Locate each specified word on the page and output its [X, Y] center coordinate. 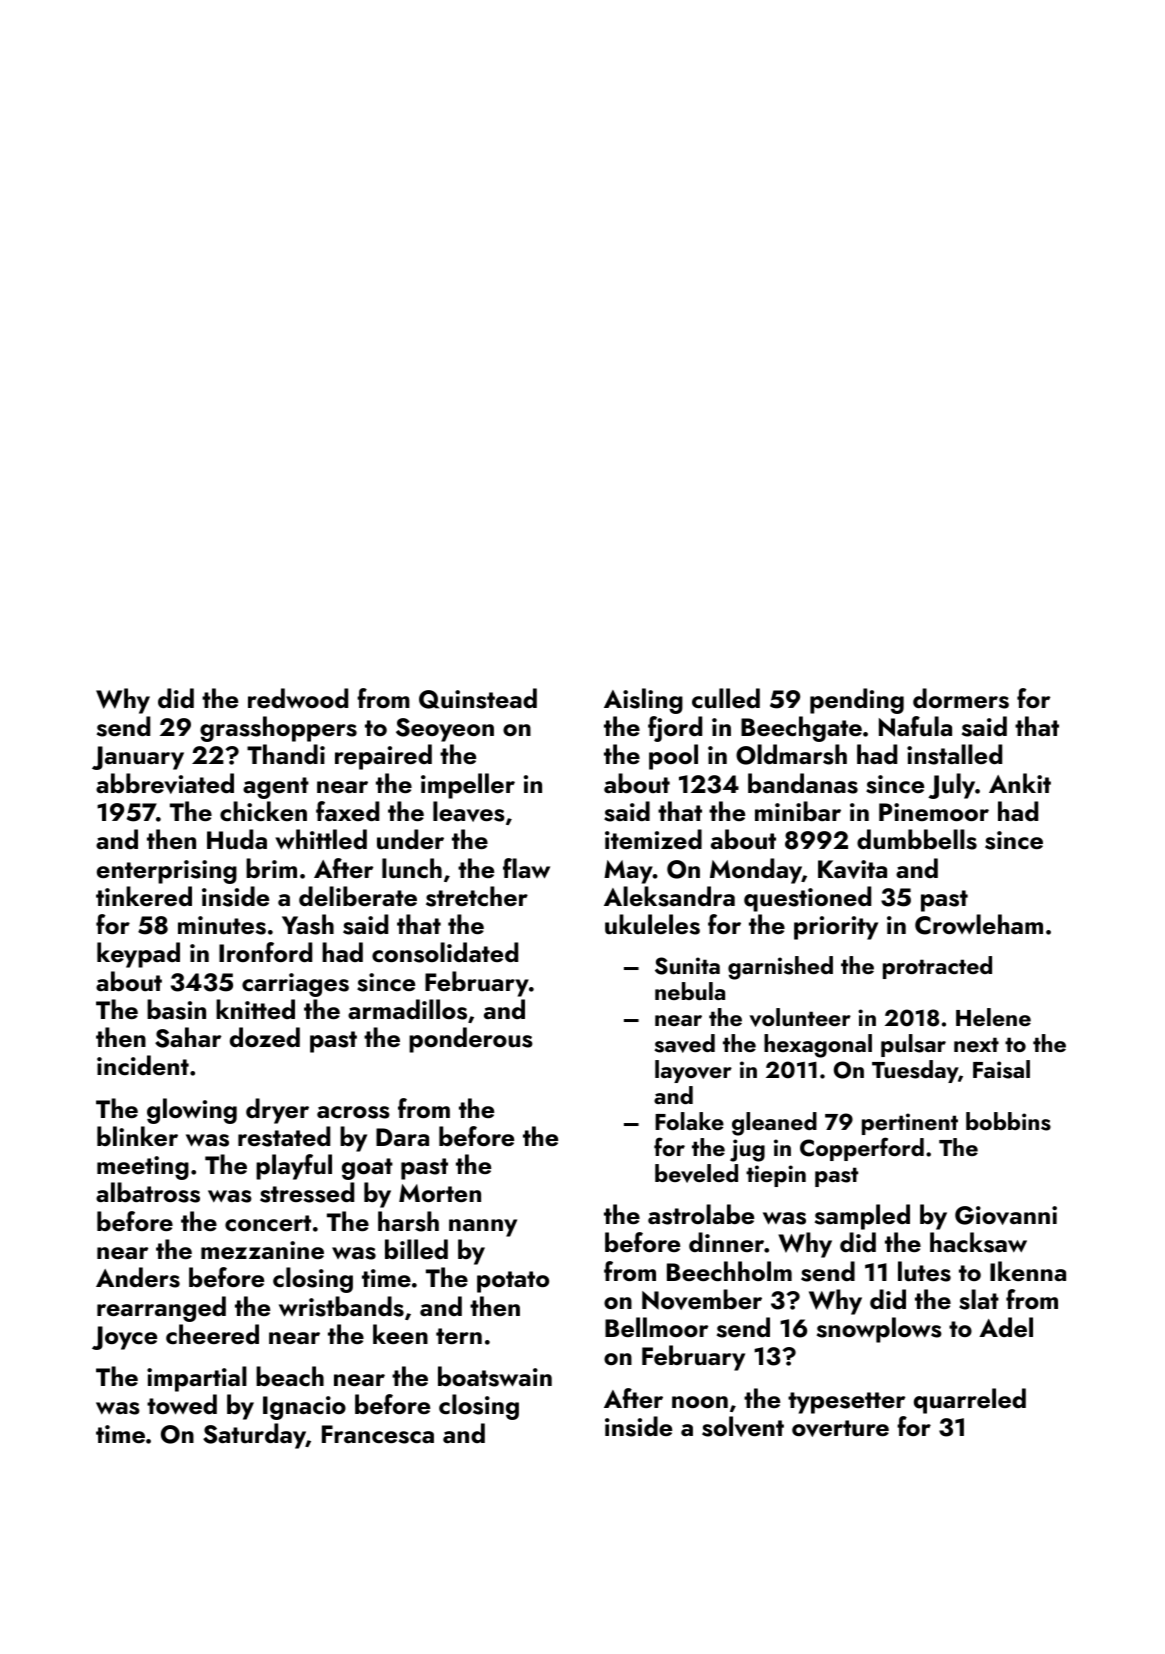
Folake [689, 1121]
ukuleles [652, 924]
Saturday [254, 1436]
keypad [138, 955]
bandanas [803, 783]
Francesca [378, 1434]
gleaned [774, 1124]
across [353, 1112]
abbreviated [165, 783]
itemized [653, 839]
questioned [807, 899]
